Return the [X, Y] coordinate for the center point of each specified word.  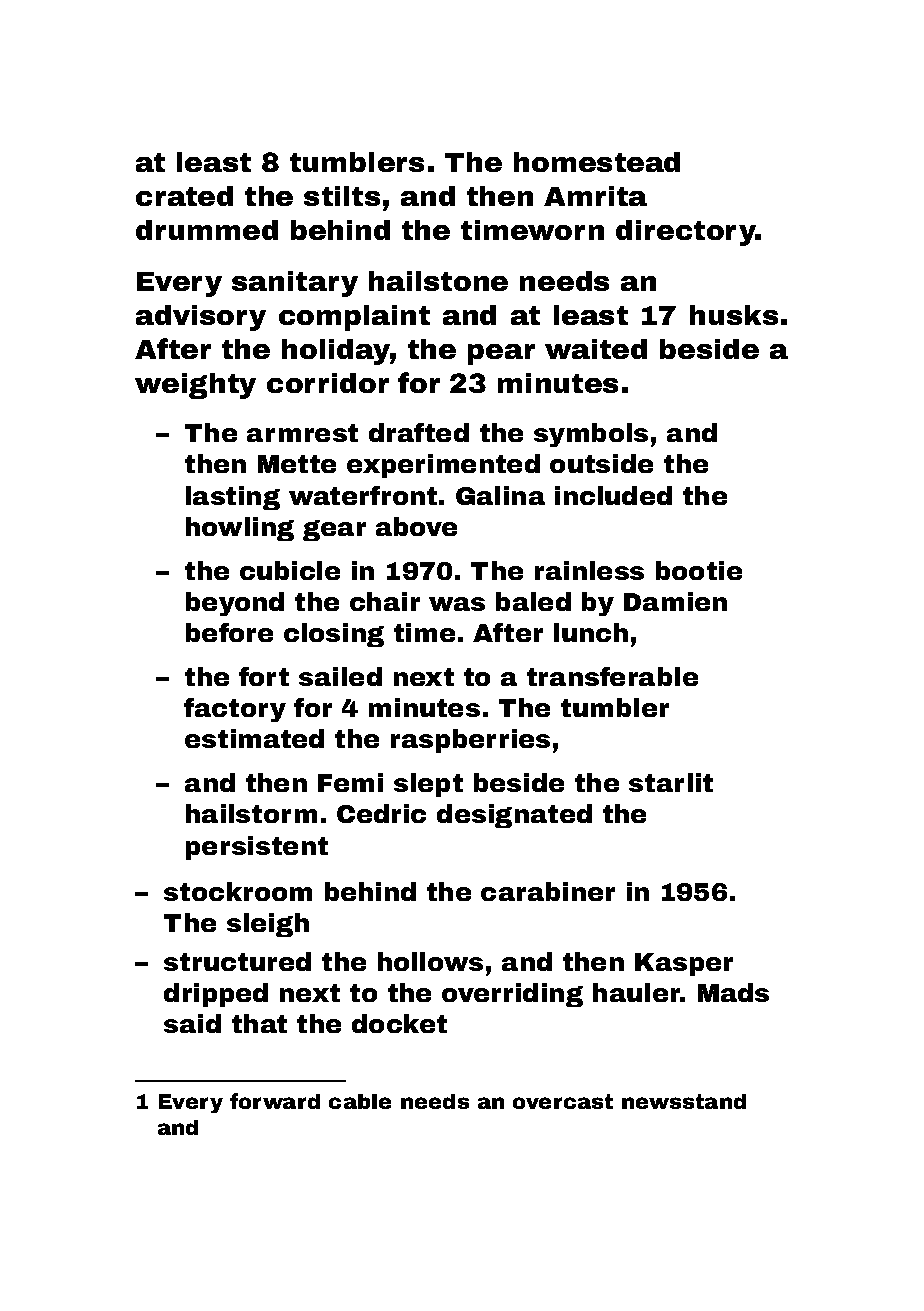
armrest [302, 433]
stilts [342, 196]
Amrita [595, 196]
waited [596, 349]
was [457, 604]
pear [501, 354]
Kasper [684, 964]
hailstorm [251, 813]
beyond [235, 604]
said [192, 1023]
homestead [597, 162]
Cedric [381, 813]
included [613, 495]
